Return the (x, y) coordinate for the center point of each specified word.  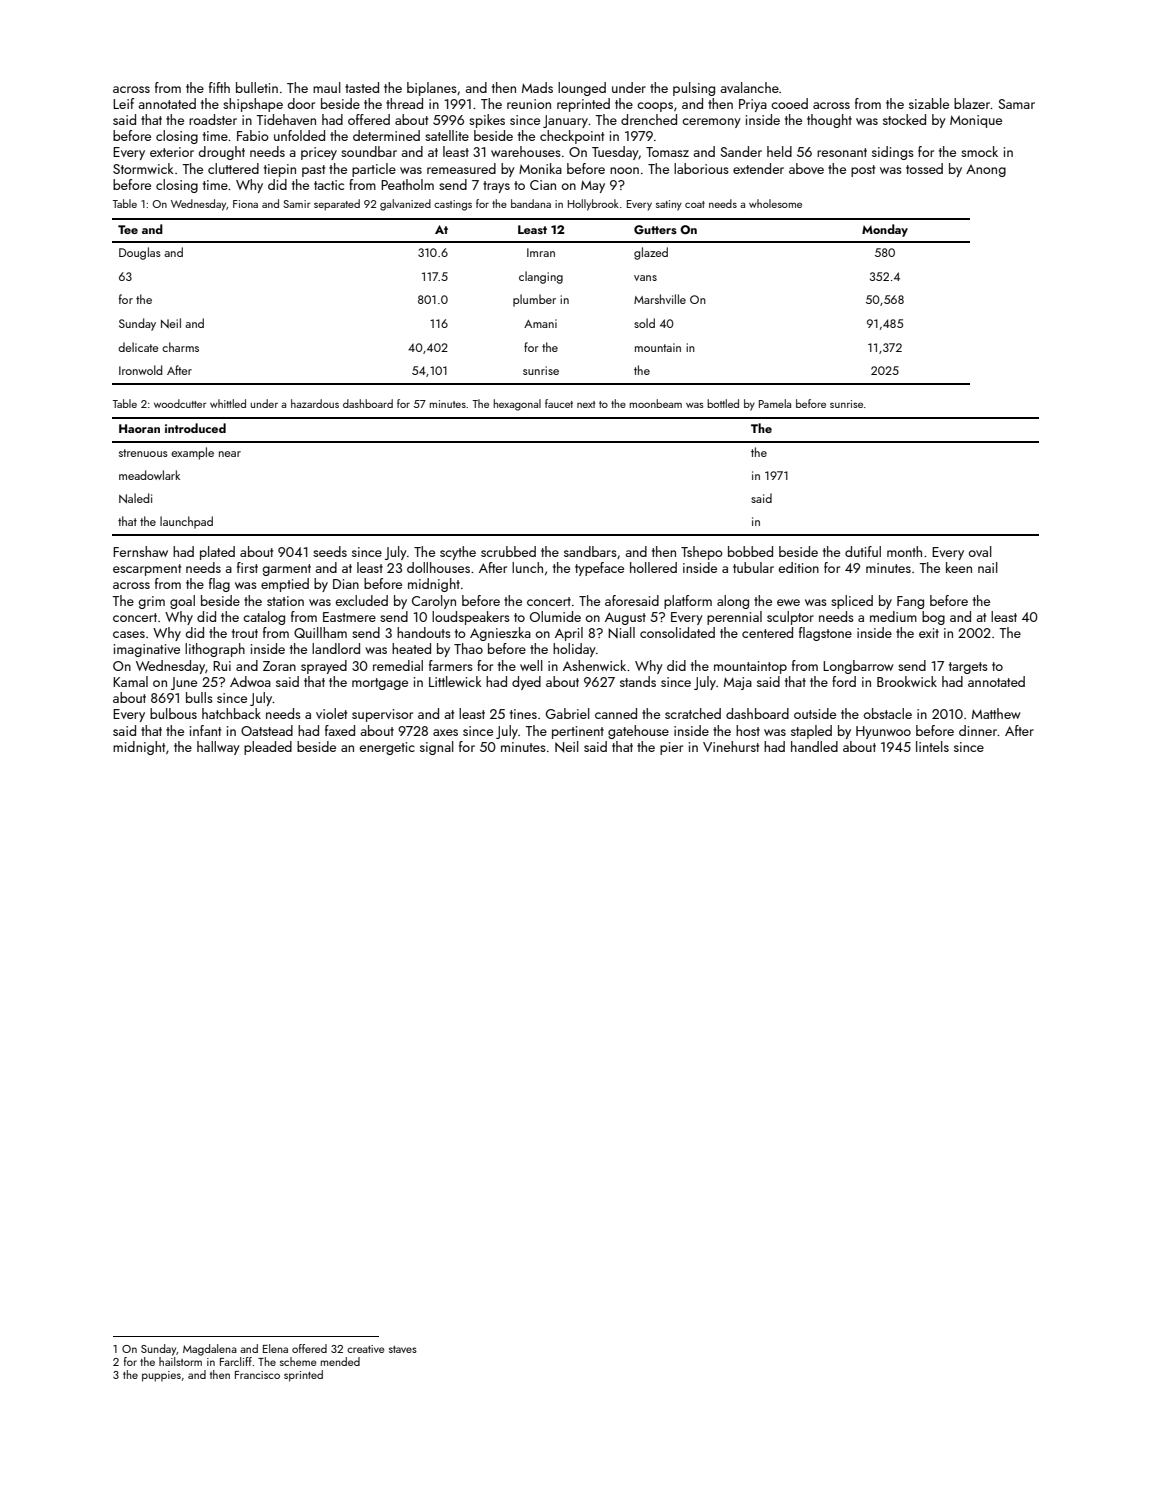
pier (671, 748)
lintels (932, 746)
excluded (362, 600)
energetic (387, 748)
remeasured (461, 168)
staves (403, 1349)
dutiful (863, 551)
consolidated (677, 632)
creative (365, 1349)
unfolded (299, 135)
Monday (885, 230)
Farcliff (236, 1361)
